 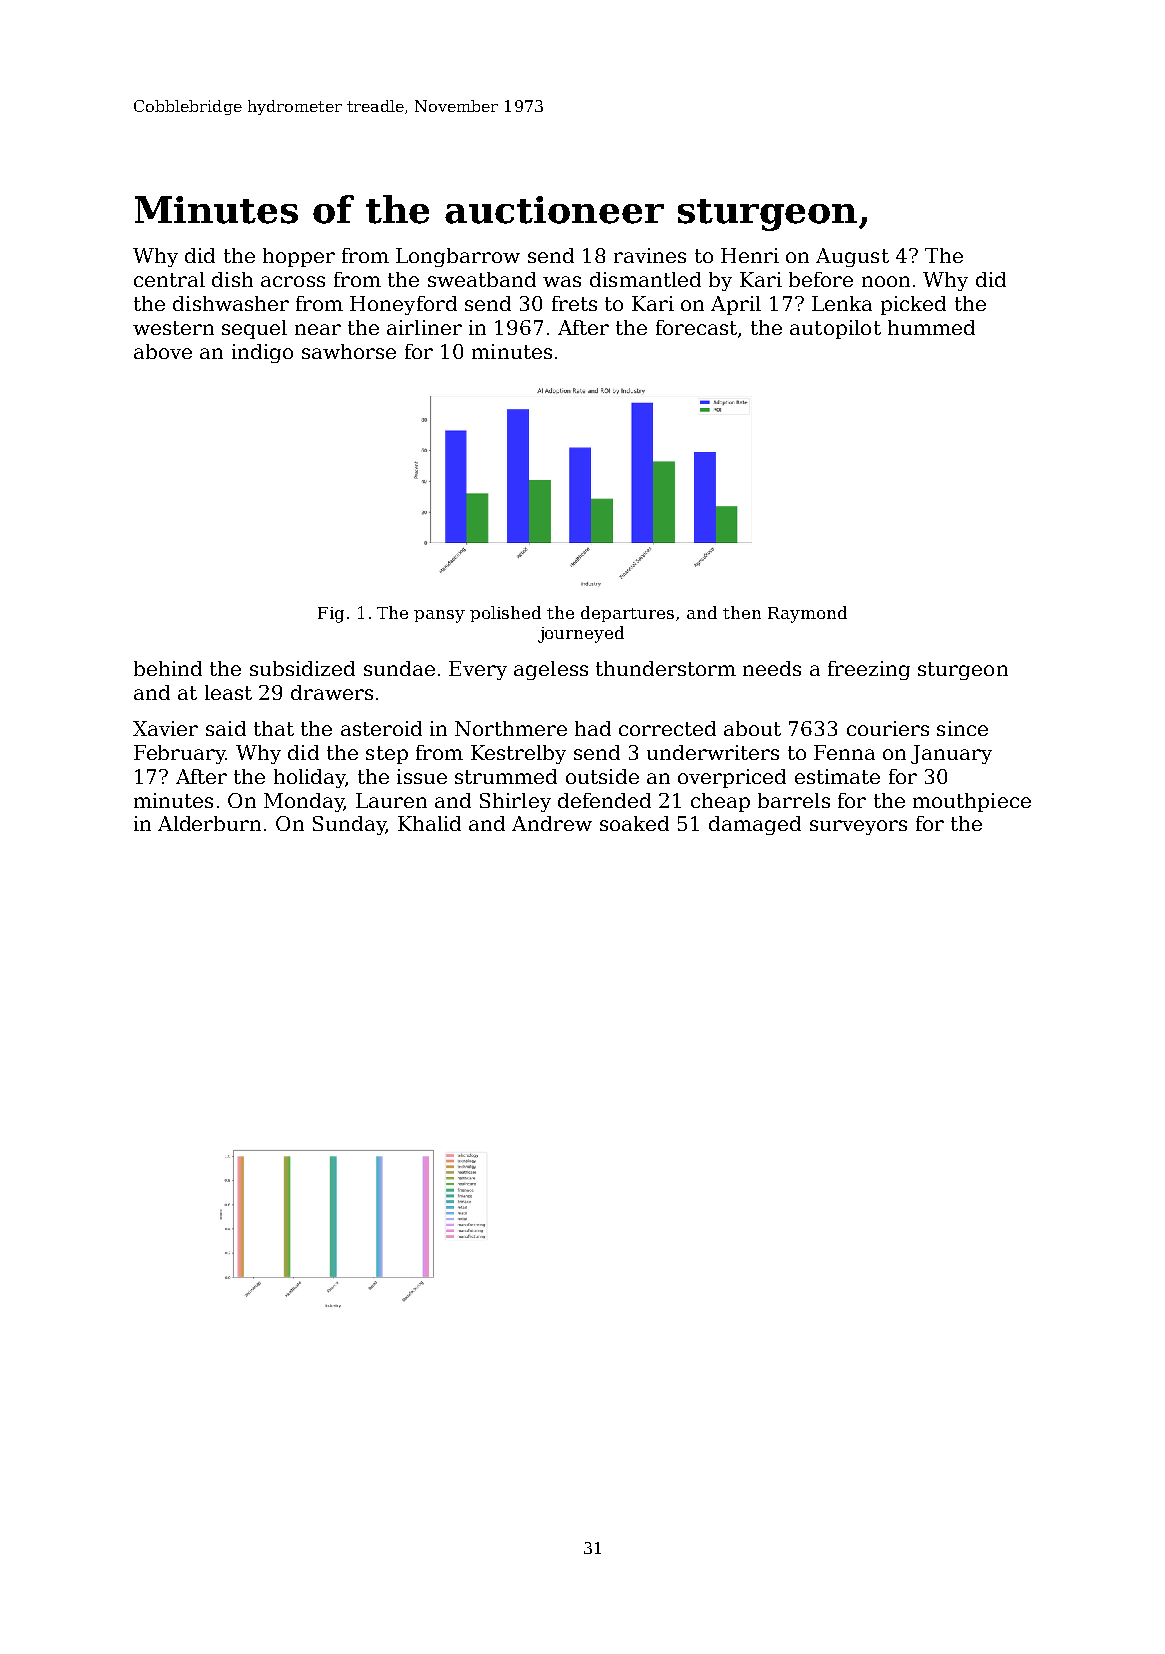 I want to click on hummed, so click(x=931, y=327).
